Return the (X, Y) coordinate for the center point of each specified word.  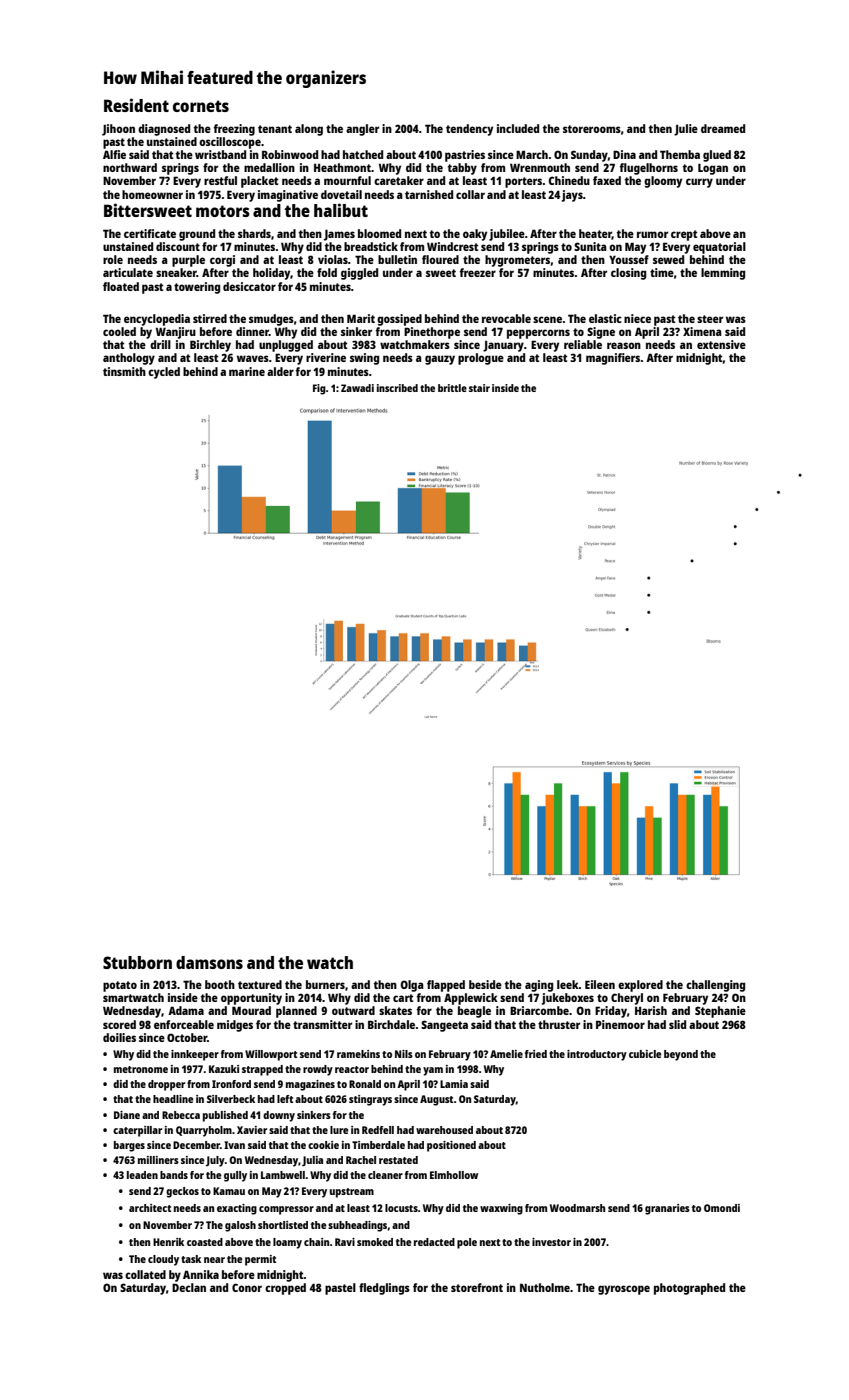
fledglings (384, 1289)
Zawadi (357, 388)
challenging (715, 986)
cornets (201, 106)
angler (362, 130)
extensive (721, 344)
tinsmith (124, 371)
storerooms (592, 129)
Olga (412, 986)
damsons (209, 962)
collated (145, 1274)
